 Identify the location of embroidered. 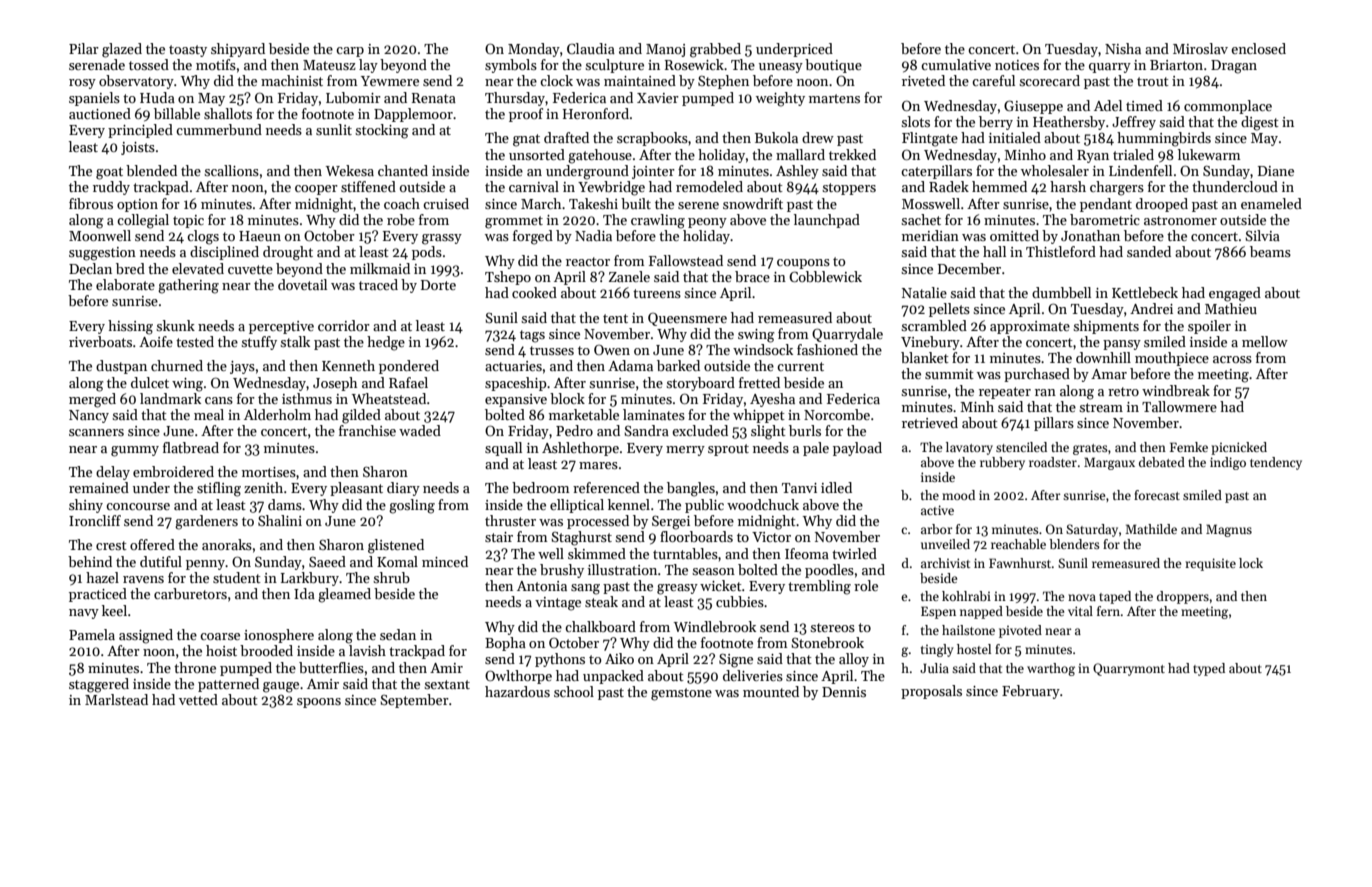
(173, 471).
